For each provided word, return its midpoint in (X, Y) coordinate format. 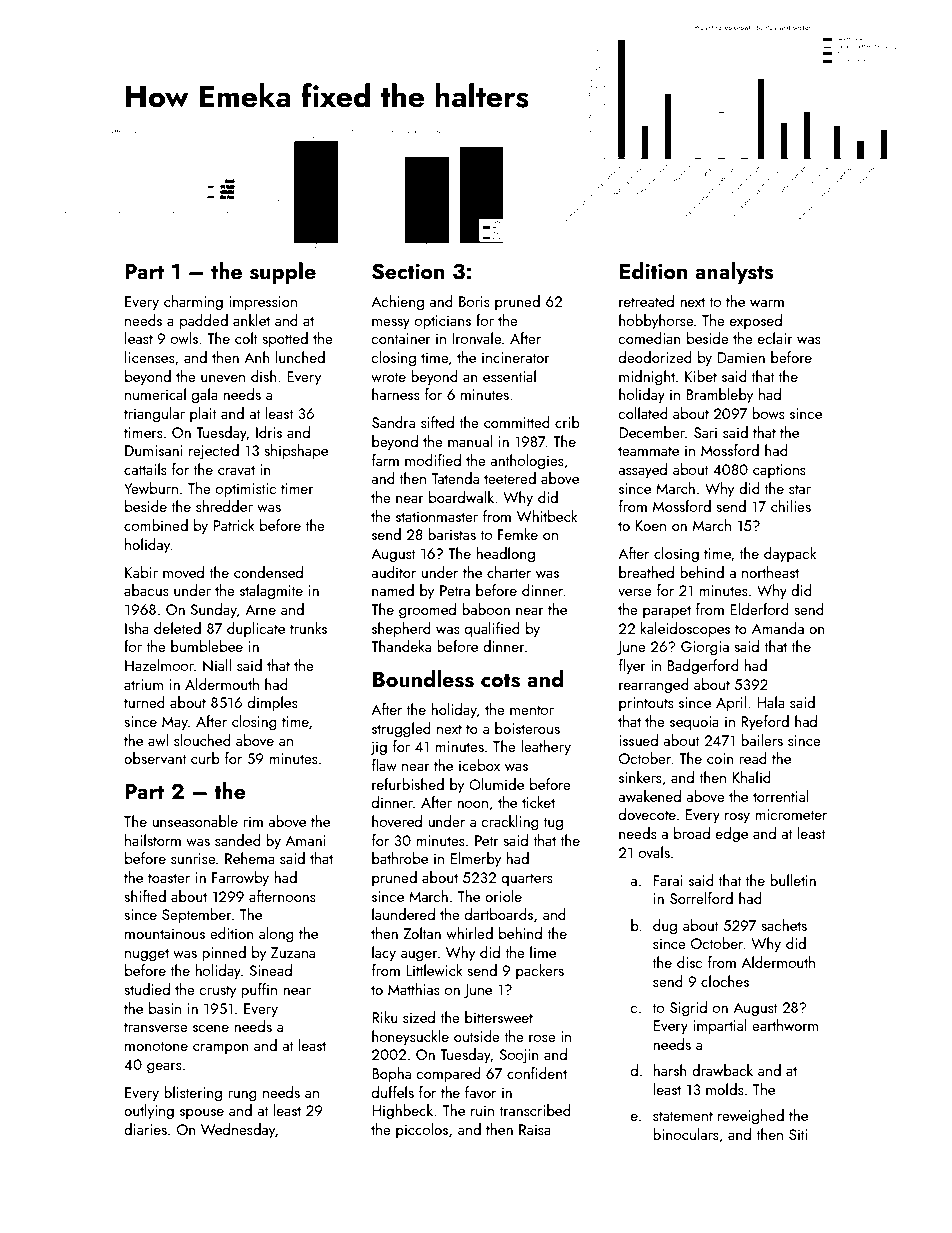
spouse (202, 1114)
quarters (527, 879)
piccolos (422, 1130)
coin (720, 758)
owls (184, 338)
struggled (401, 730)
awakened (649, 796)
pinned (224, 953)
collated (643, 413)
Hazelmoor (159, 665)
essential (509, 376)
